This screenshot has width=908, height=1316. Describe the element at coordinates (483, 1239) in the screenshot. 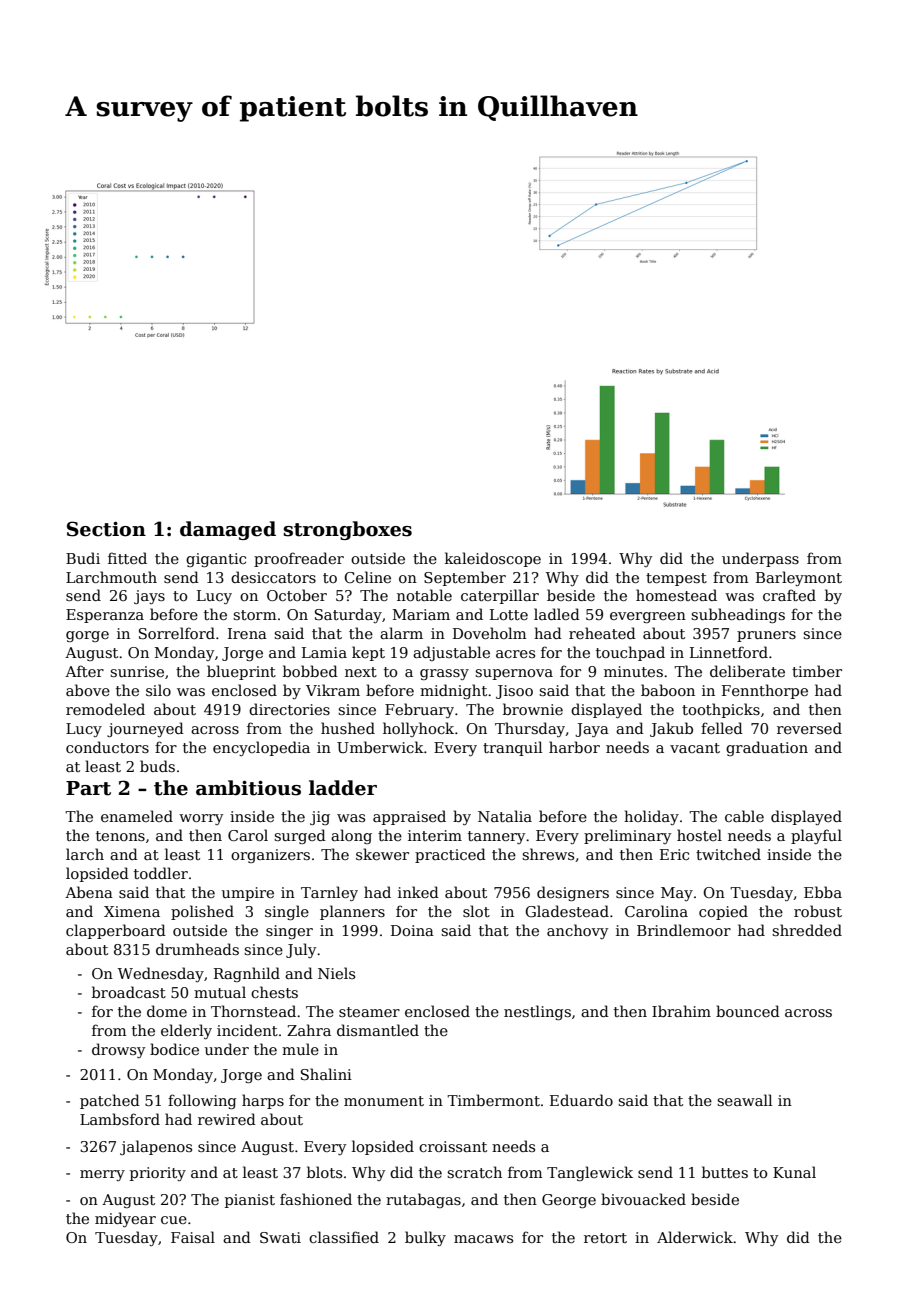

I see `macaws` at that location.
